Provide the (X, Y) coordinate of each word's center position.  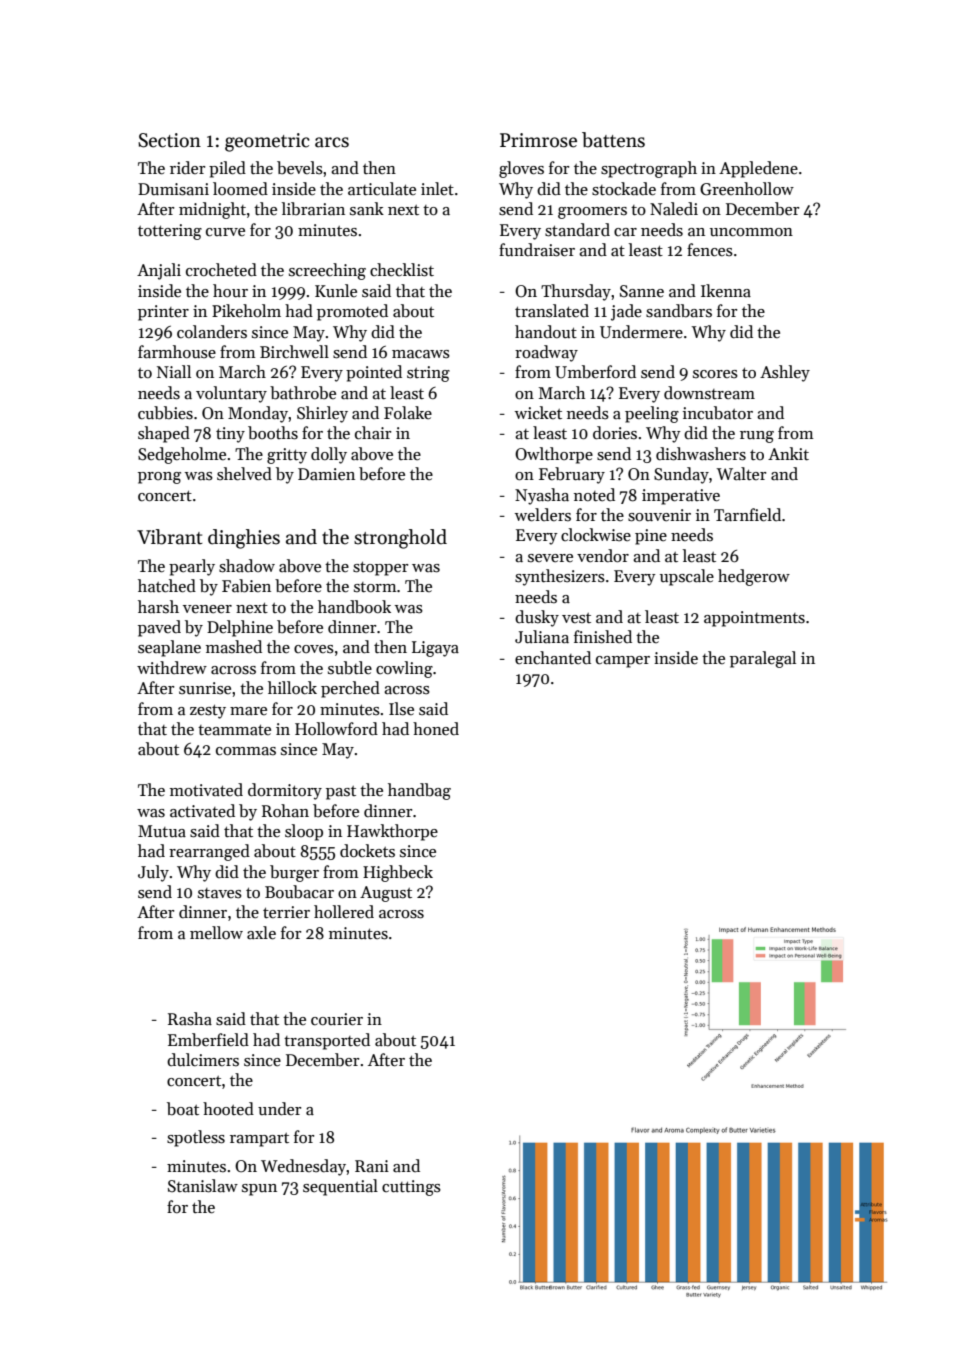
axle (261, 933)
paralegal (763, 659)
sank (367, 209)
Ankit (788, 453)
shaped (164, 434)
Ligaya (435, 649)
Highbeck (398, 873)
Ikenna (726, 291)
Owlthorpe (554, 455)
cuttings (411, 1188)
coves (314, 649)
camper (623, 662)
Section (169, 140)
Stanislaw (203, 1186)
